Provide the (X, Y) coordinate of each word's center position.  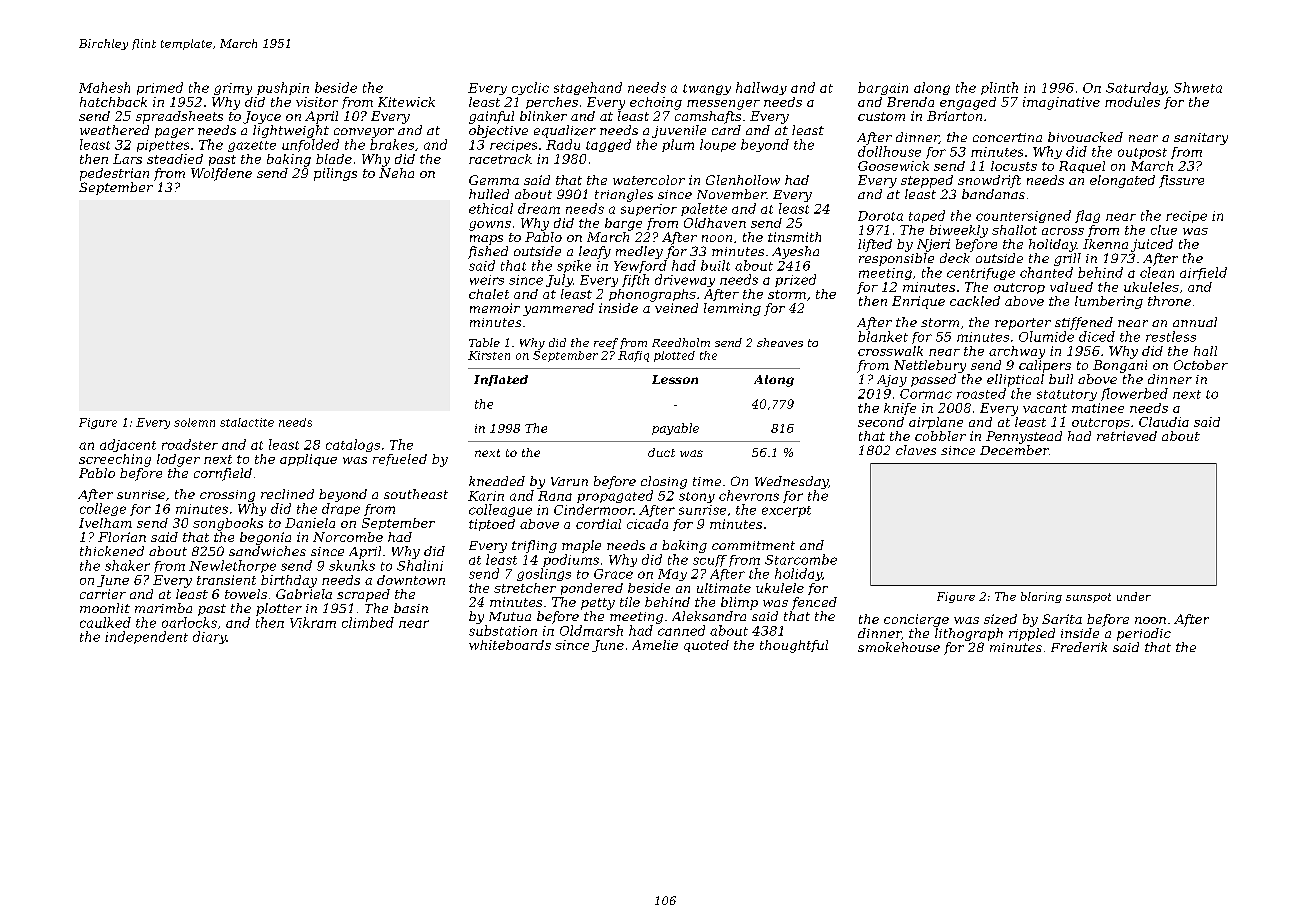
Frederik (1079, 647)
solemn (194, 422)
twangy (707, 89)
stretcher (525, 588)
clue (1164, 230)
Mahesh (104, 87)
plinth (999, 88)
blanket (883, 336)
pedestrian (114, 174)
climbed (368, 622)
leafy (595, 252)
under (1134, 596)
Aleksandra (709, 616)
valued (1071, 287)
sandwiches (267, 551)
